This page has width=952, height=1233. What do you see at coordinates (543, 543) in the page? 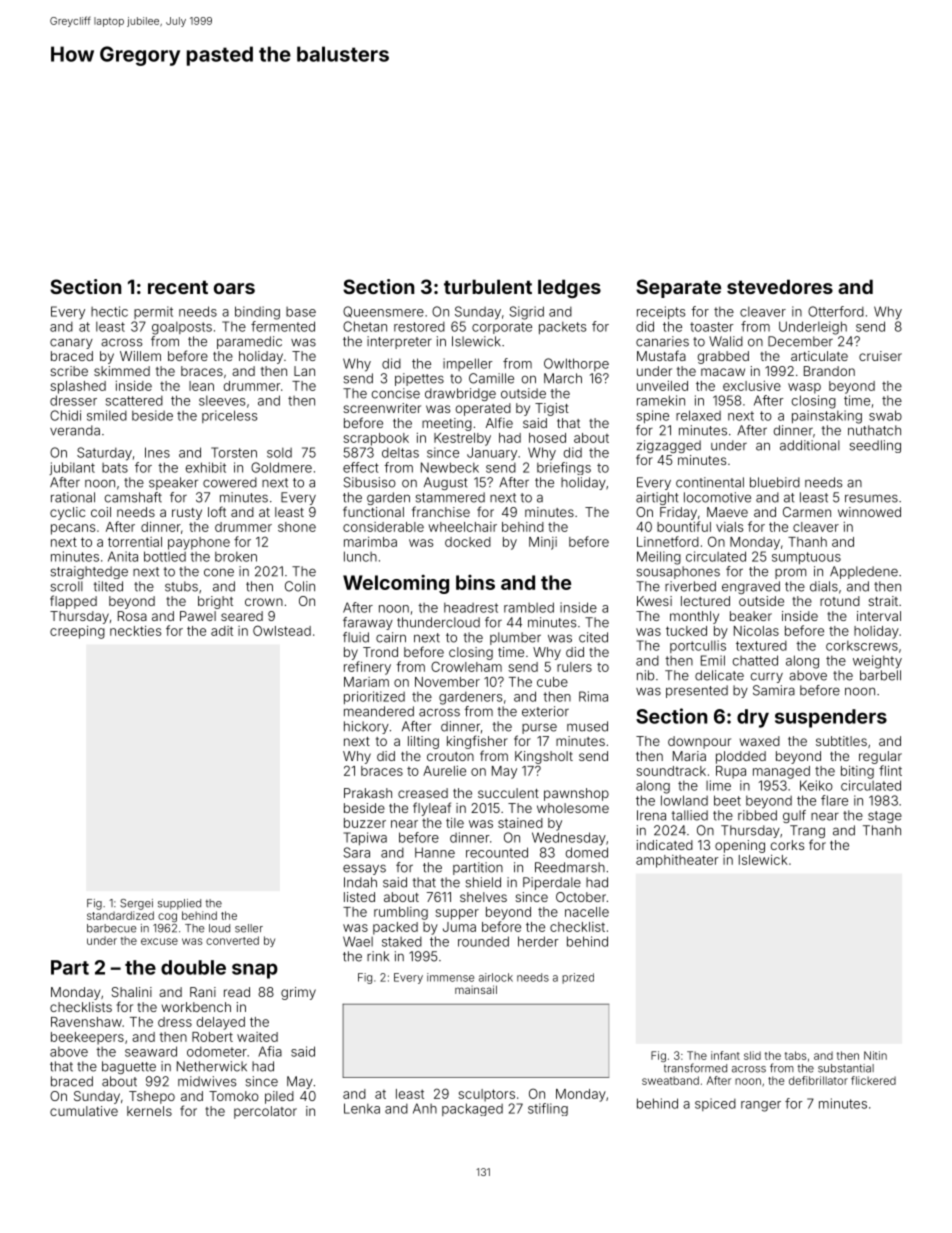
I see `Minji` at bounding box center [543, 543].
